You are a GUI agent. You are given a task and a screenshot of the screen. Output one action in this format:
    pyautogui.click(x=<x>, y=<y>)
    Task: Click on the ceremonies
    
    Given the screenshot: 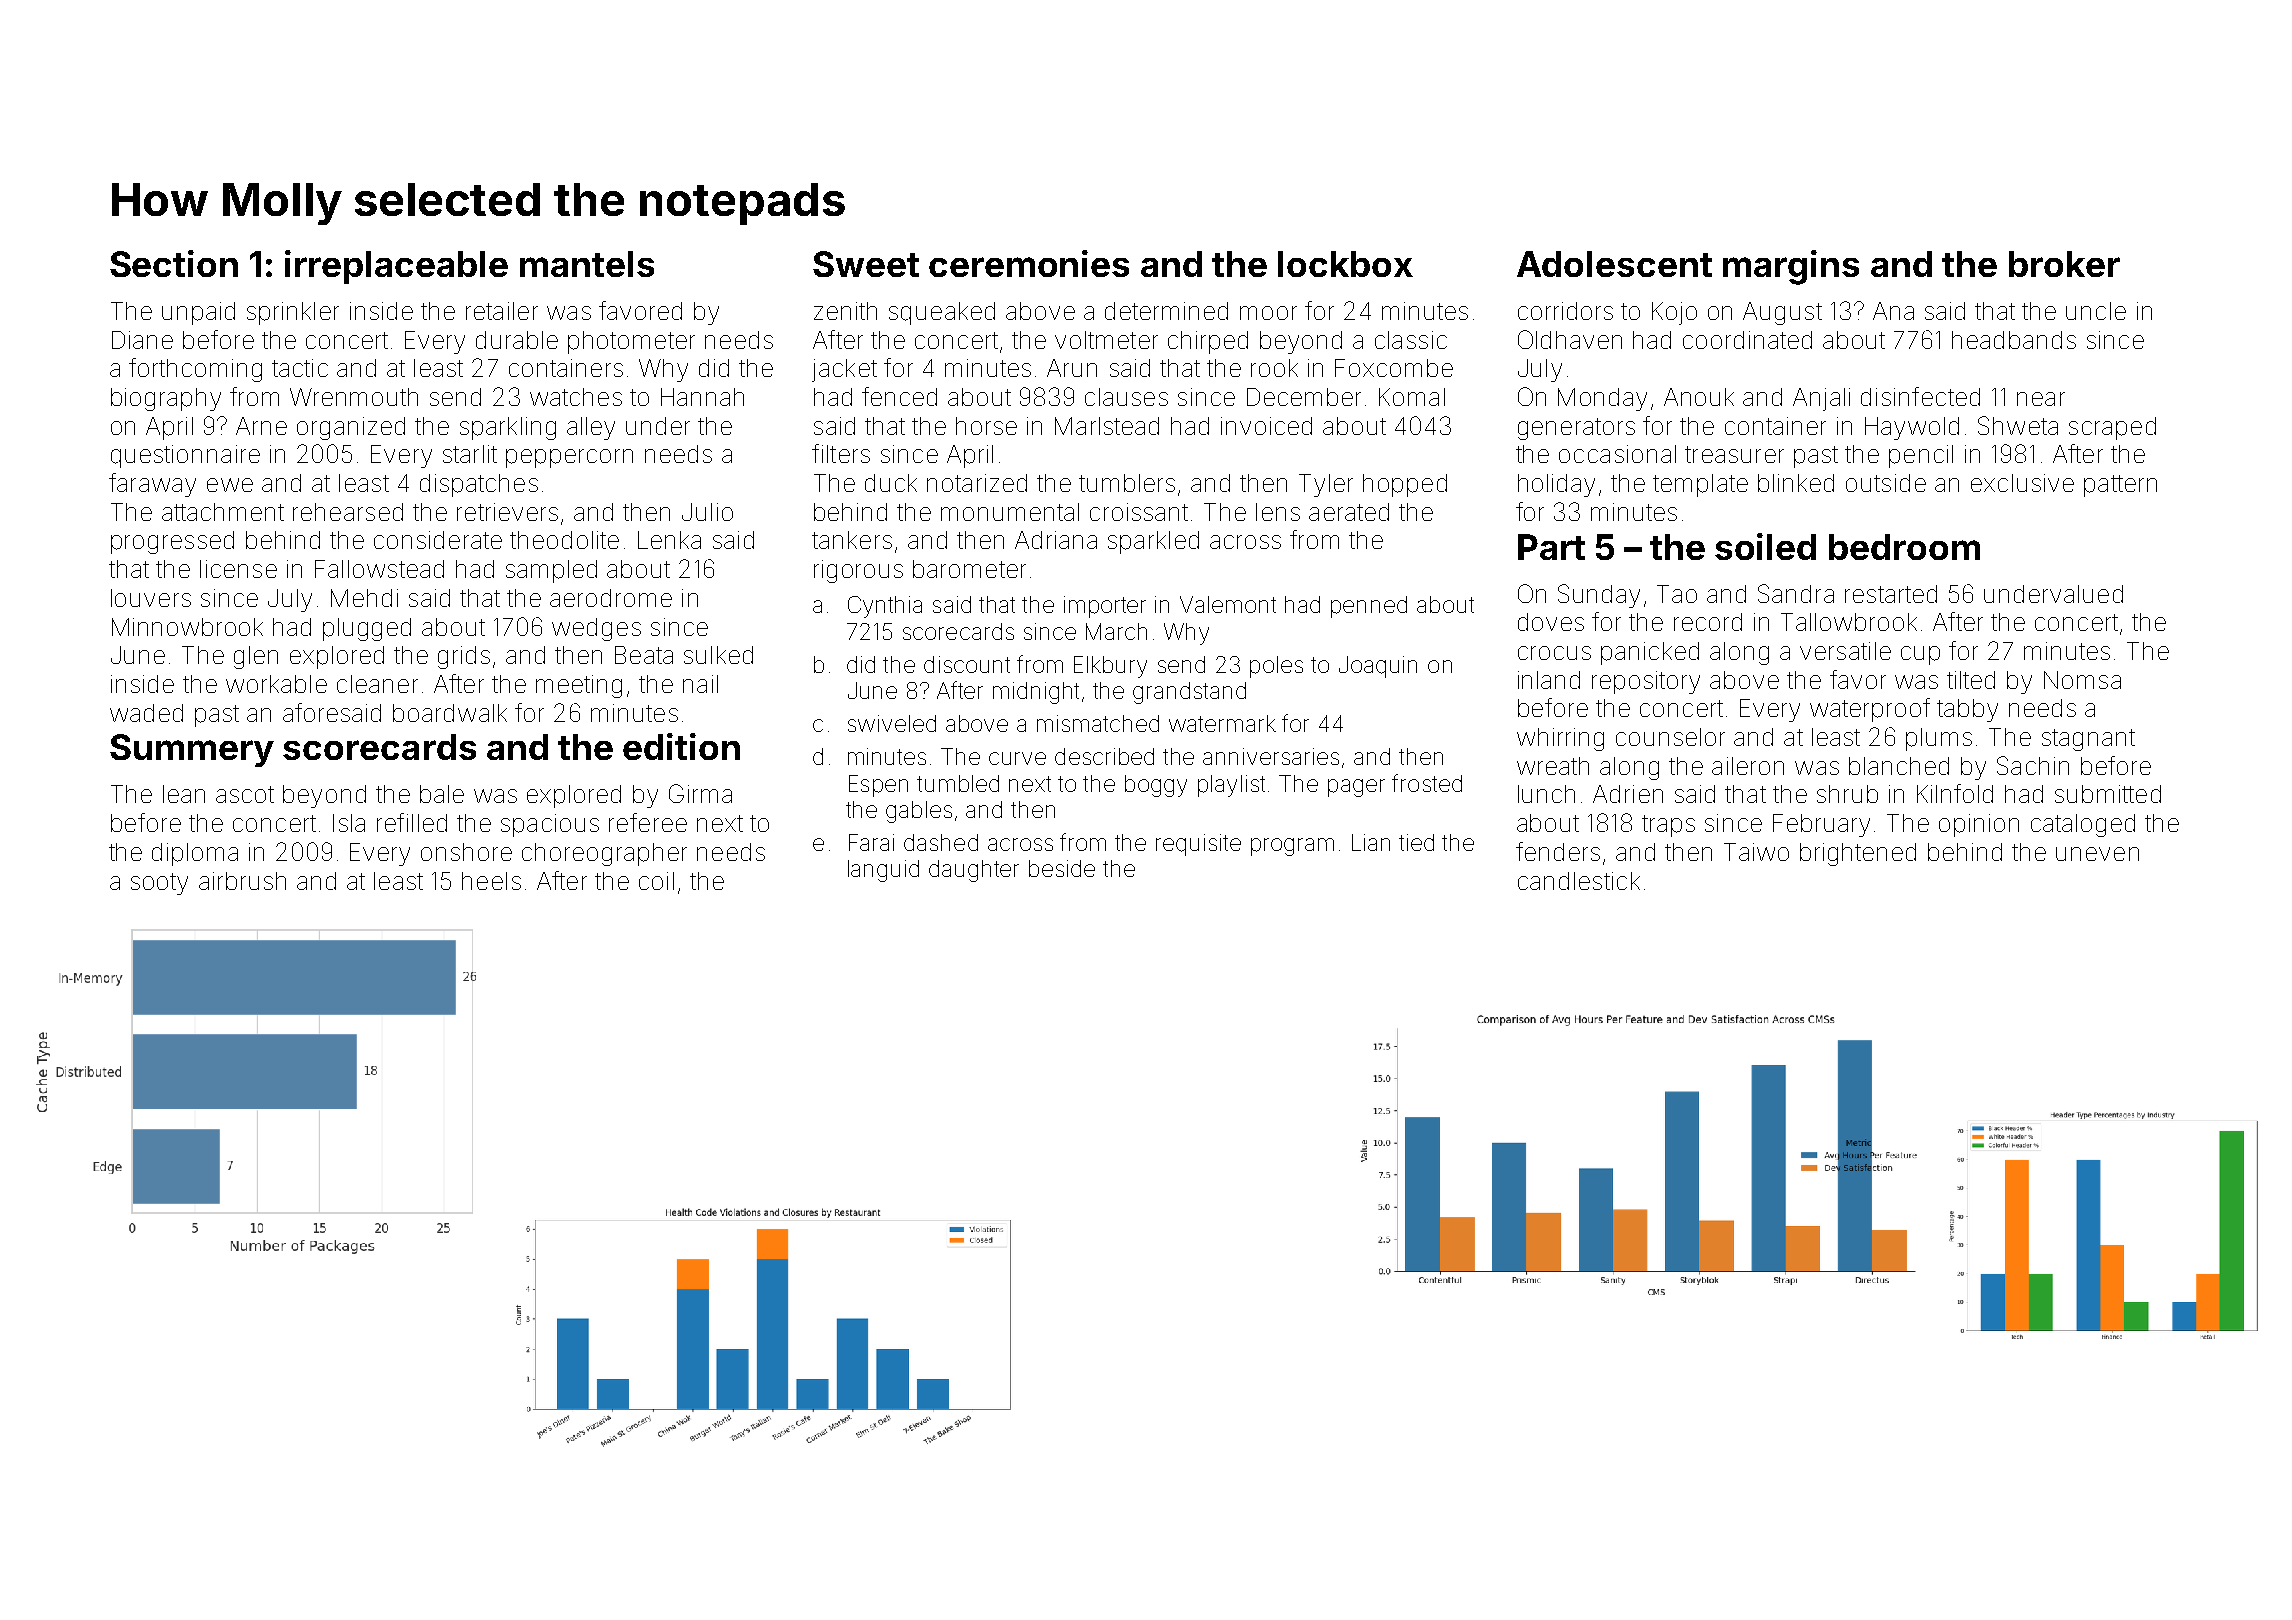 What is the action you would take?
    pyautogui.click(x=1029, y=263)
